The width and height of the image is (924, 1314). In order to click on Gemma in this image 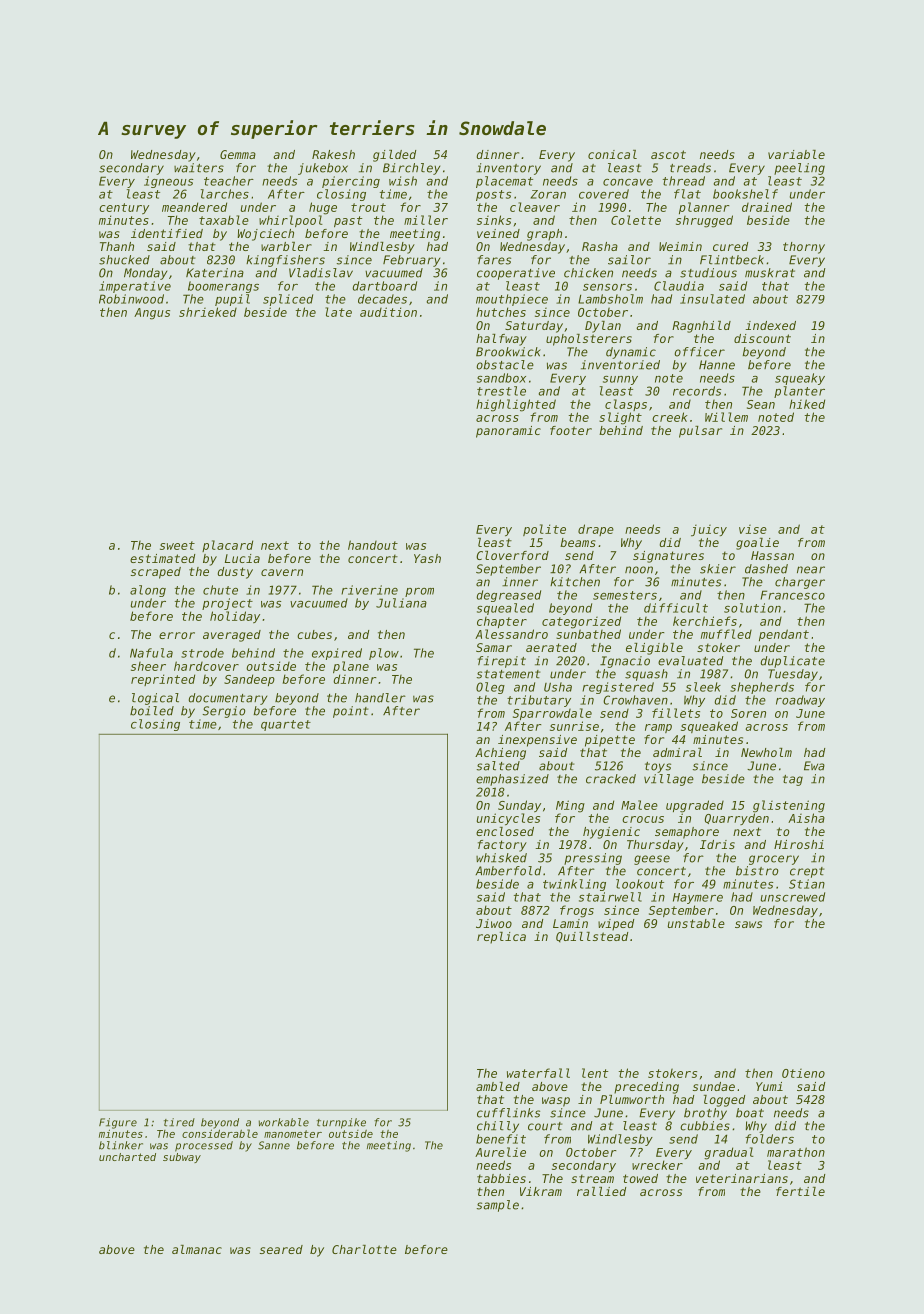, I will do `click(238, 154)`.
